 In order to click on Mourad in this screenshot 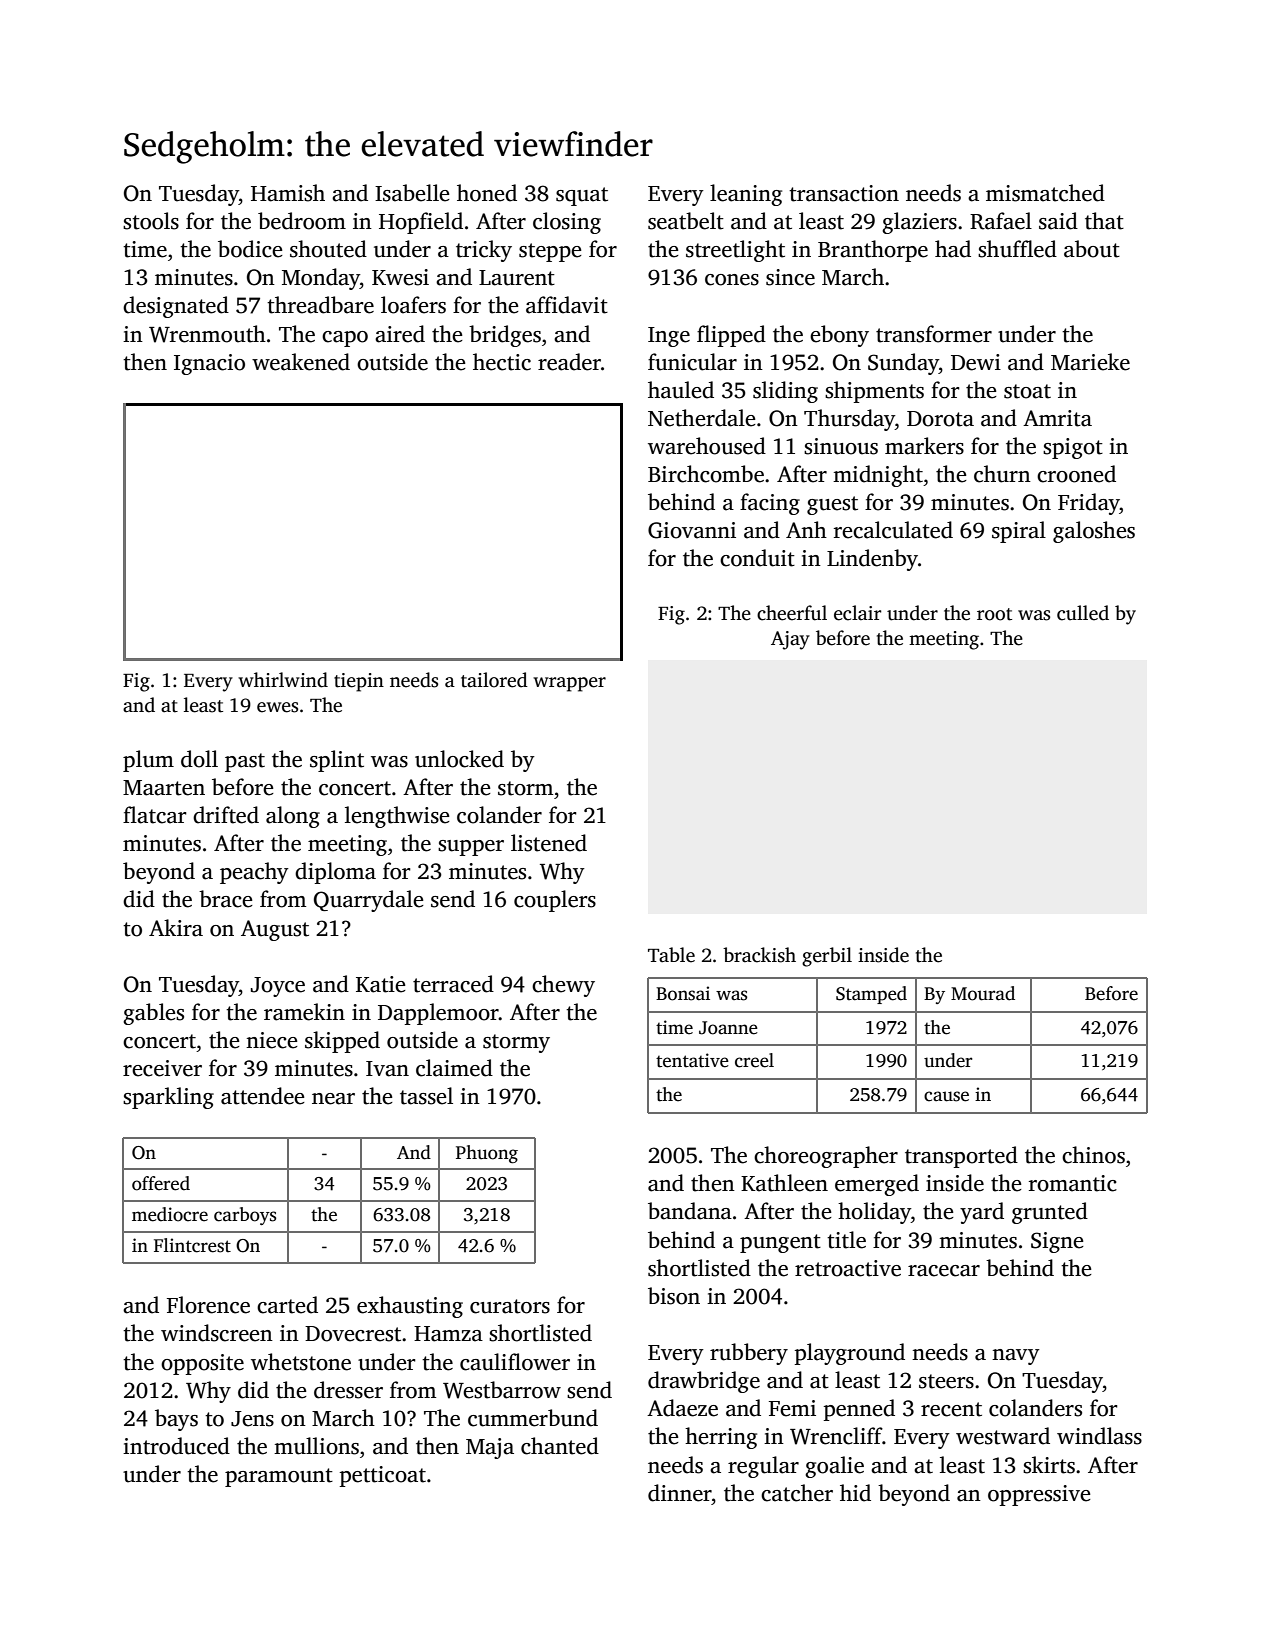, I will do `click(983, 993)`.
